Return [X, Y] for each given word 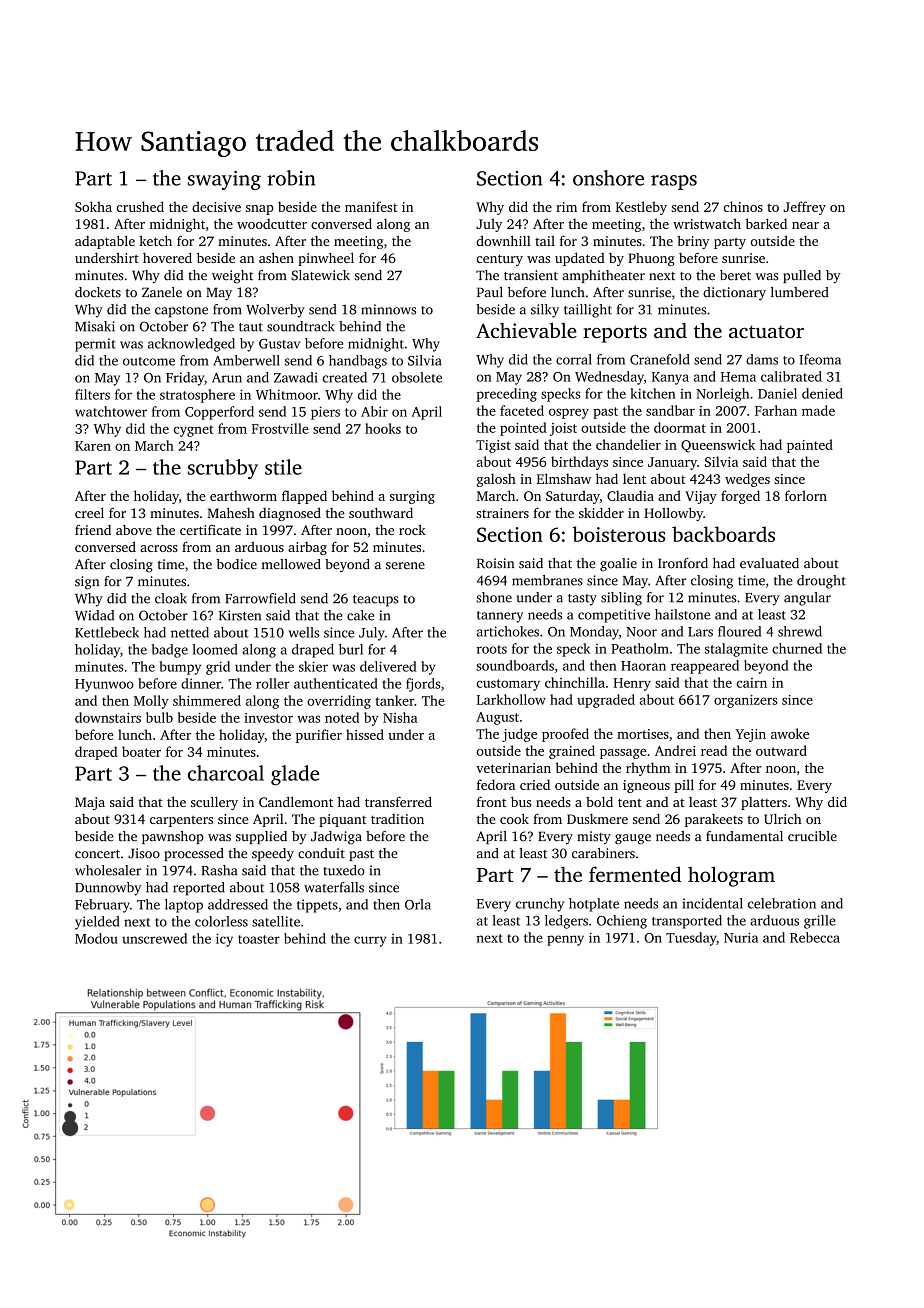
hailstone [682, 614]
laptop [184, 906]
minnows [388, 309]
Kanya [670, 378]
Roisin [495, 563]
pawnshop [173, 837]
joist [563, 429]
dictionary [734, 293]
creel [89, 512]
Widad [94, 615]
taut [251, 327]
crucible [812, 836]
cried [535, 784]
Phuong [651, 259]
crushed [140, 206]
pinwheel [326, 259]
